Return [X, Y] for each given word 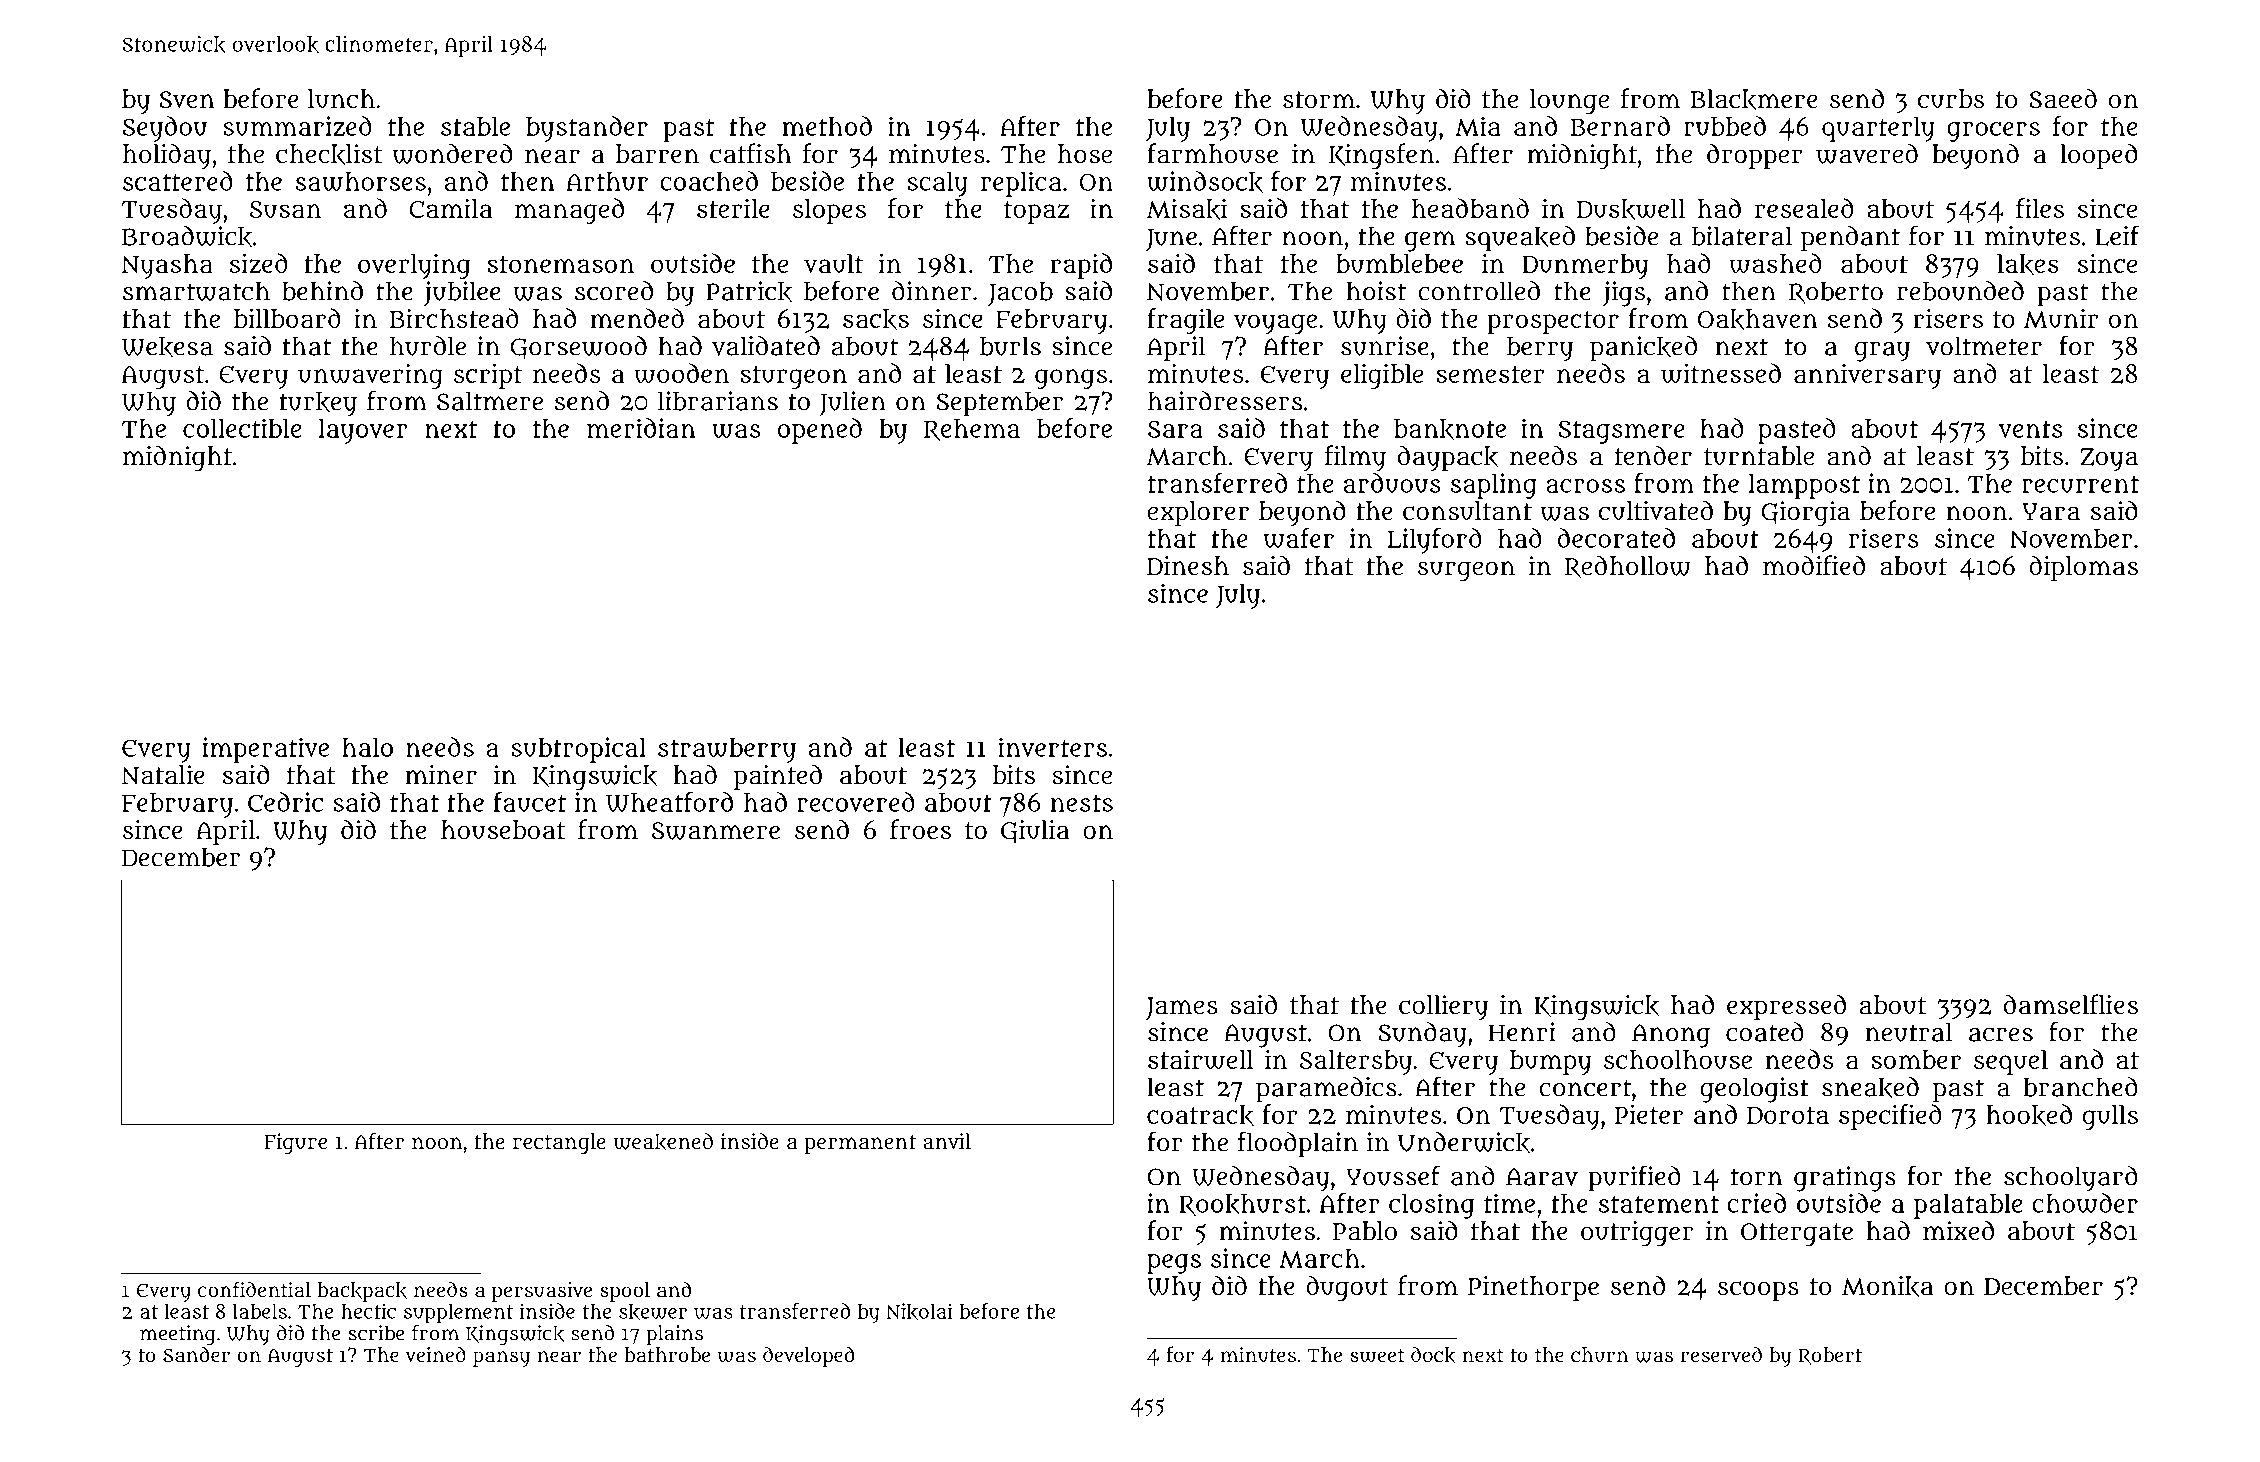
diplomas [2083, 568]
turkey [318, 404]
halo [367, 747]
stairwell [1200, 1060]
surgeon [1466, 571]
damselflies [2071, 1004]
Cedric [285, 802]
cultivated [1656, 510]
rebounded [1960, 291]
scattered [178, 181]
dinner [931, 291]
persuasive [542, 1292]
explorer [1198, 513]
